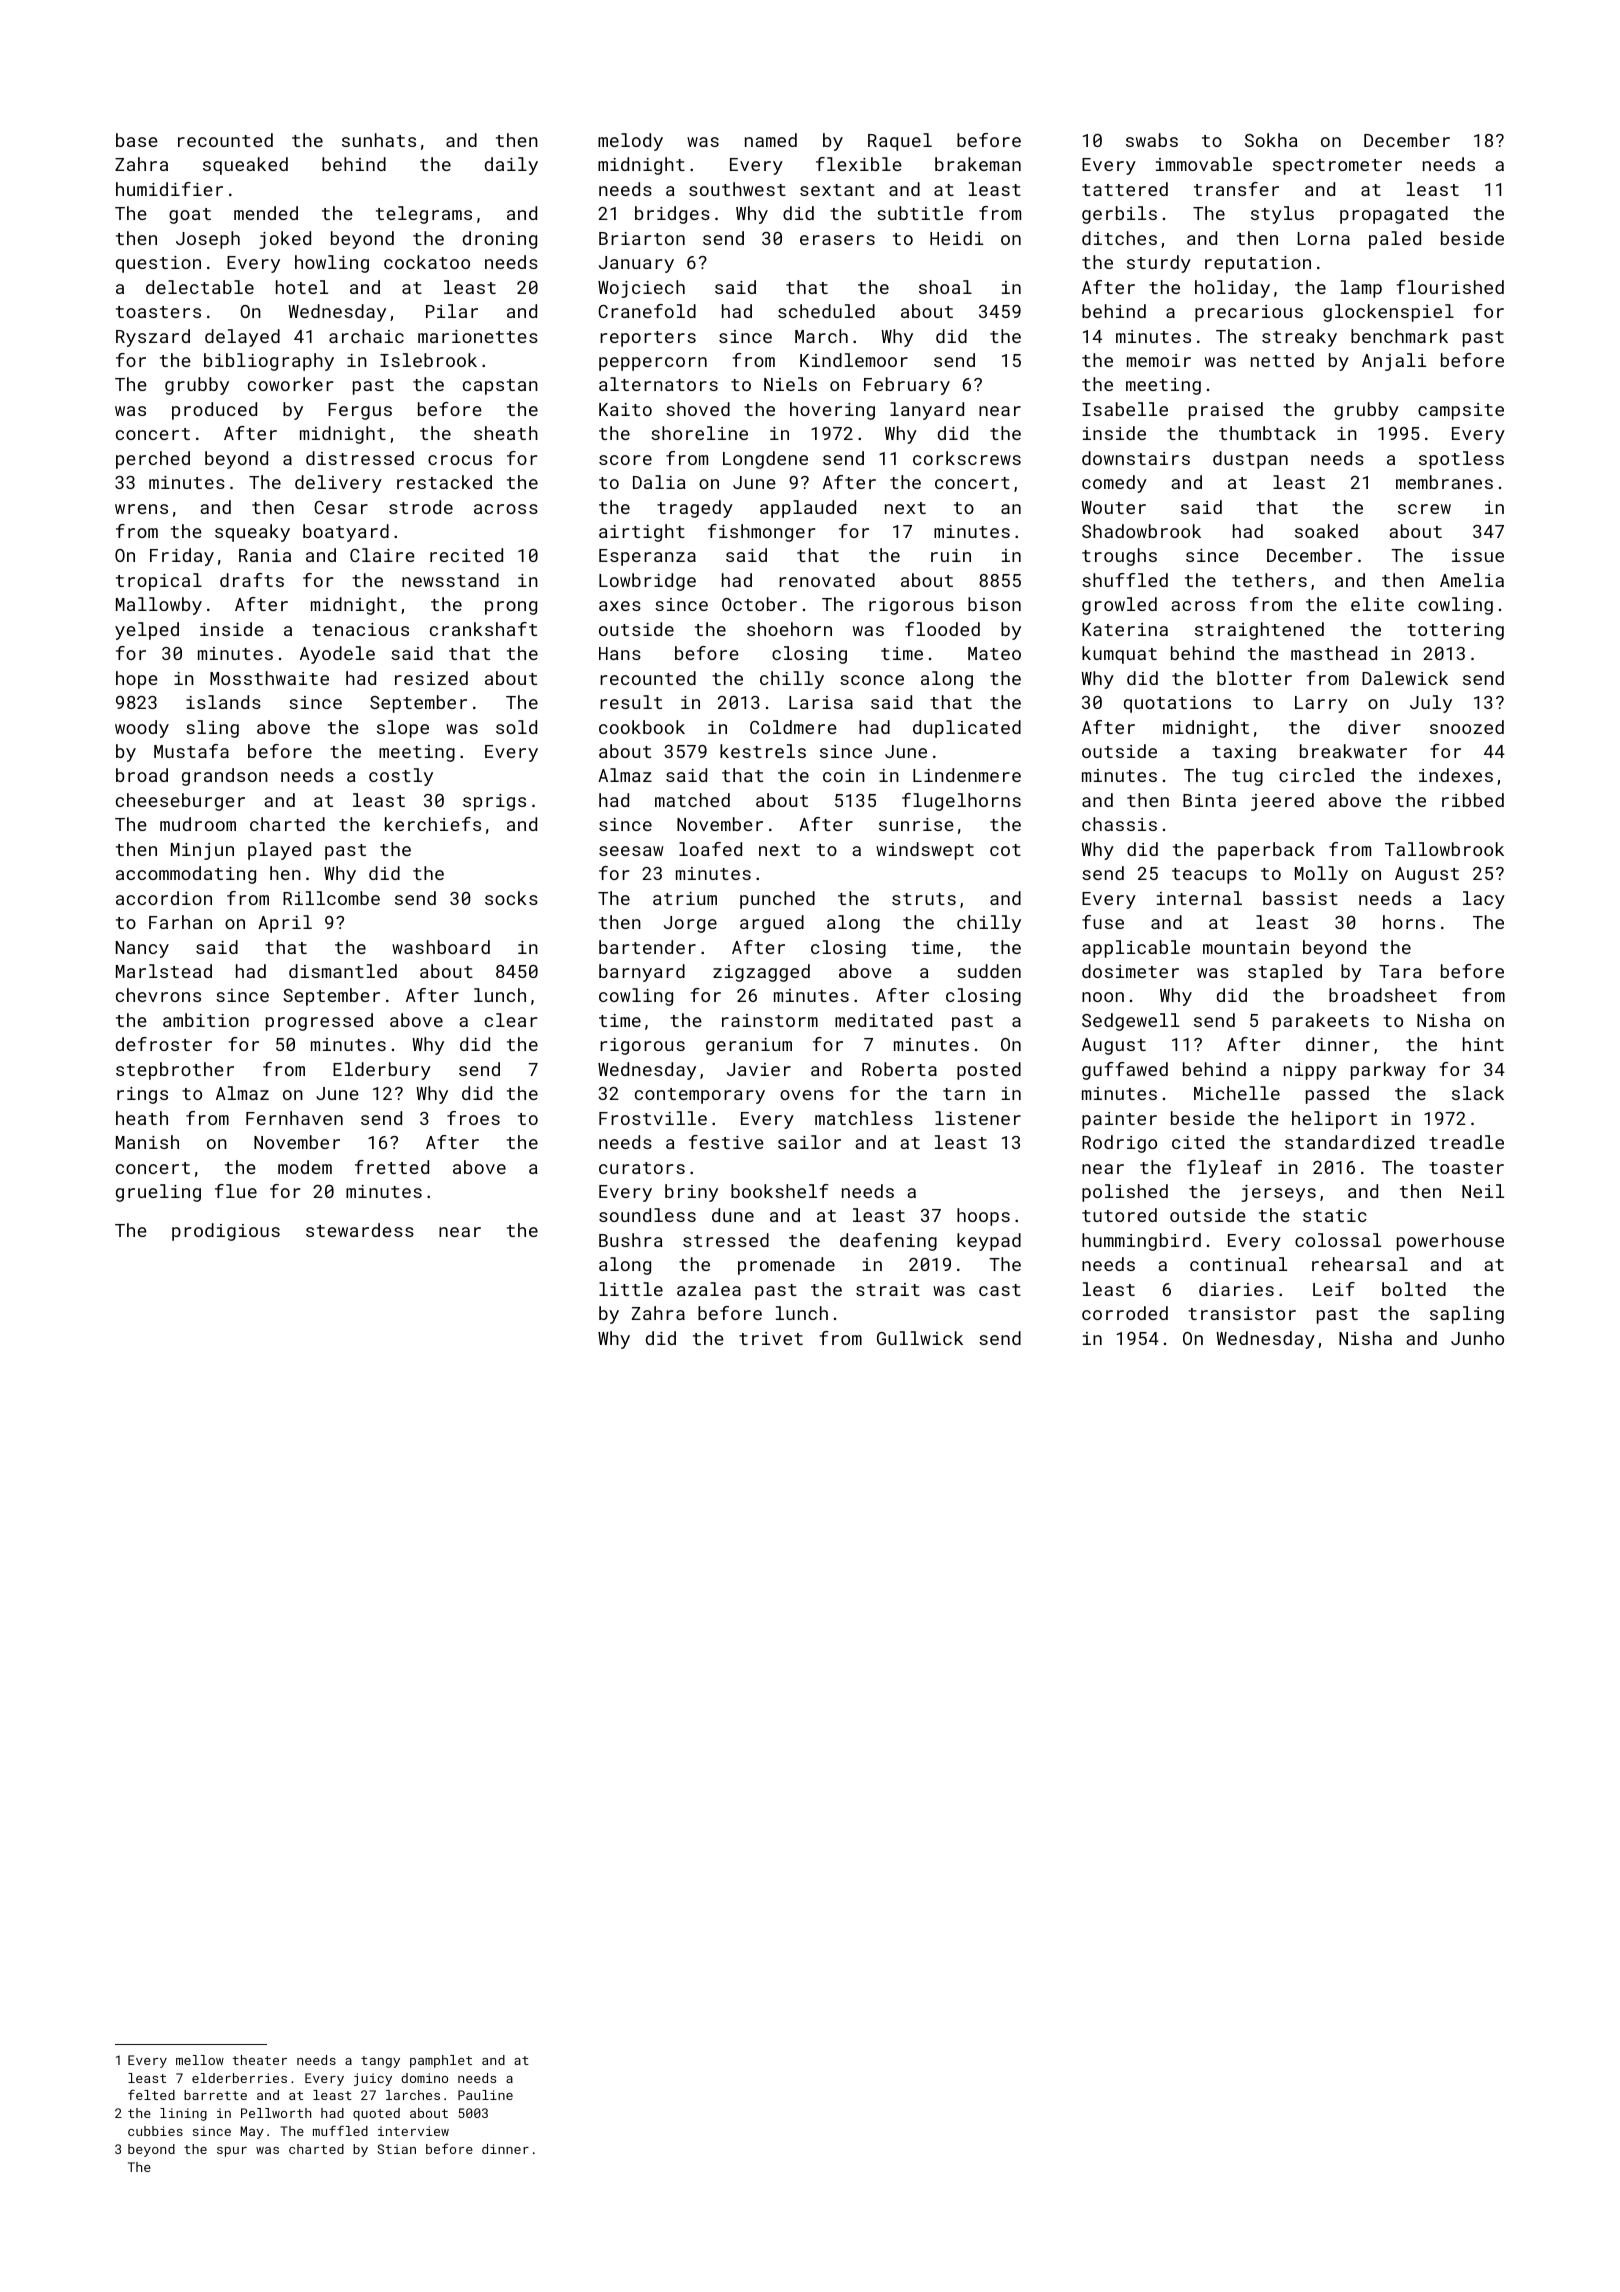 The width and height of the image is (1620, 2292). Describe the element at coordinates (1125, 1313) in the image. I see `corroded` at that location.
